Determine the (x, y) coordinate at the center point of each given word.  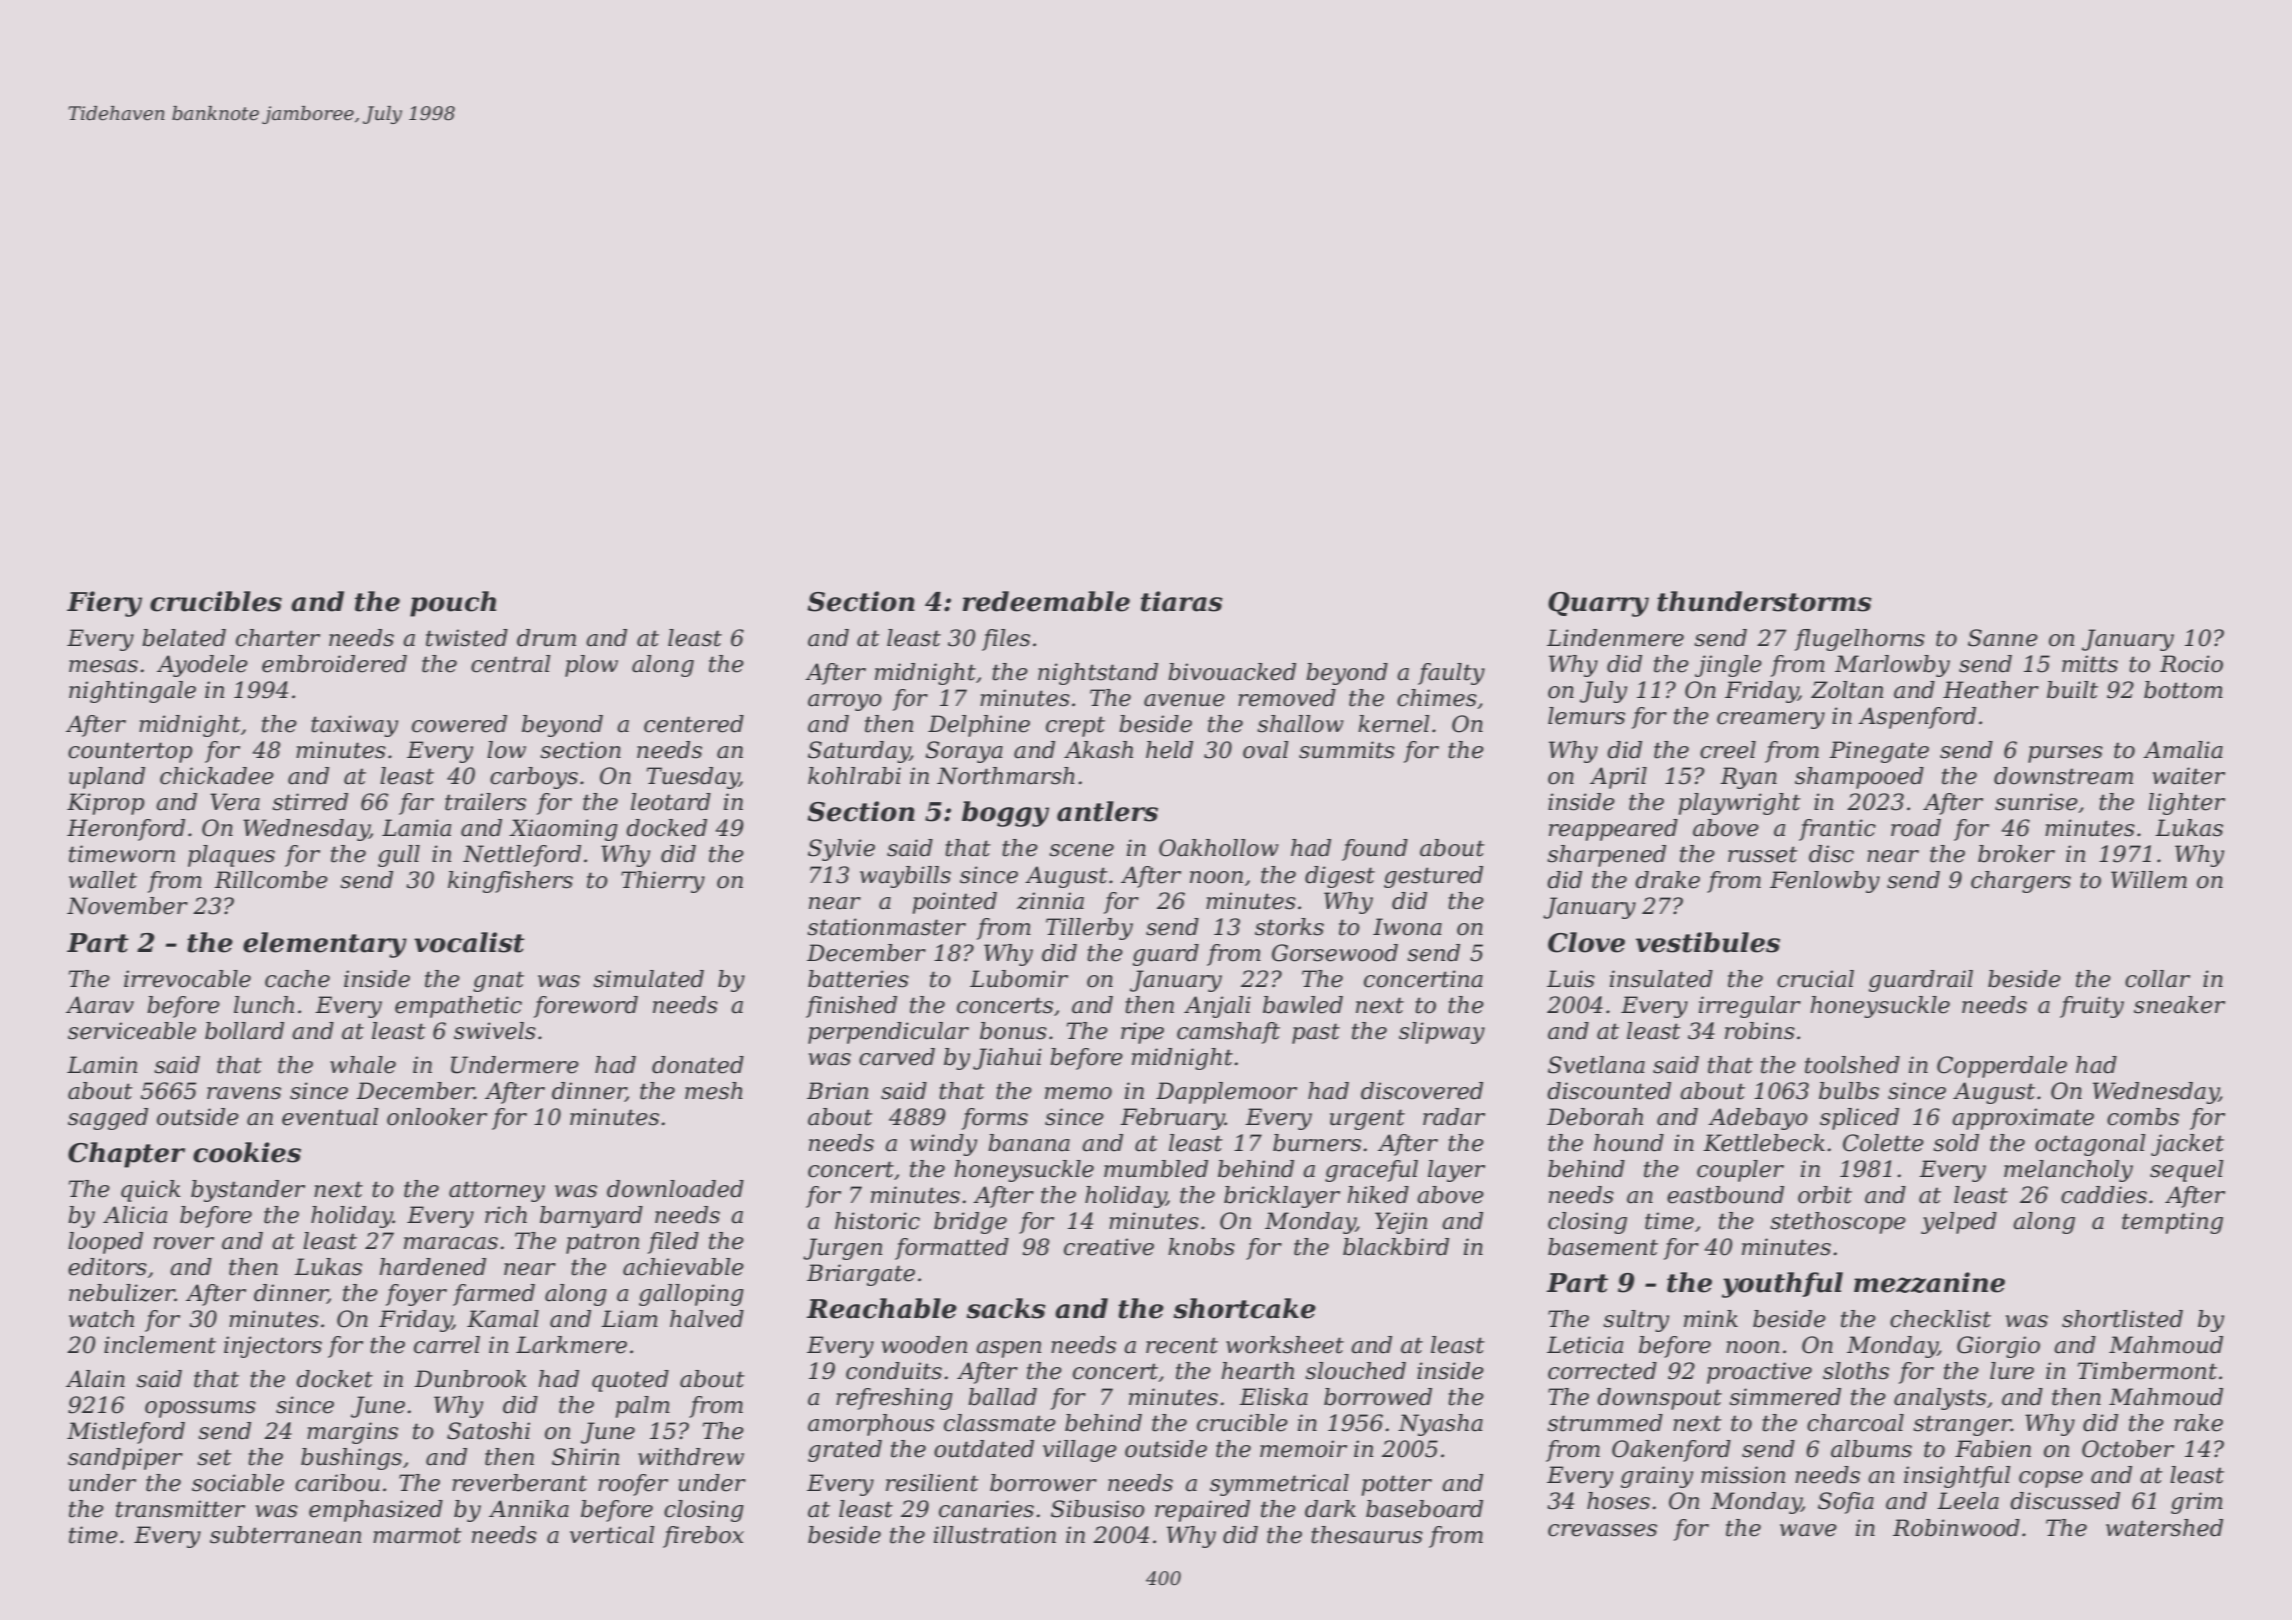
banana (1029, 1143)
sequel (2186, 1171)
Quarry (1598, 604)
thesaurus (1367, 1535)
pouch (453, 604)
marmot (417, 1535)
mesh (714, 1091)
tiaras (1182, 601)
